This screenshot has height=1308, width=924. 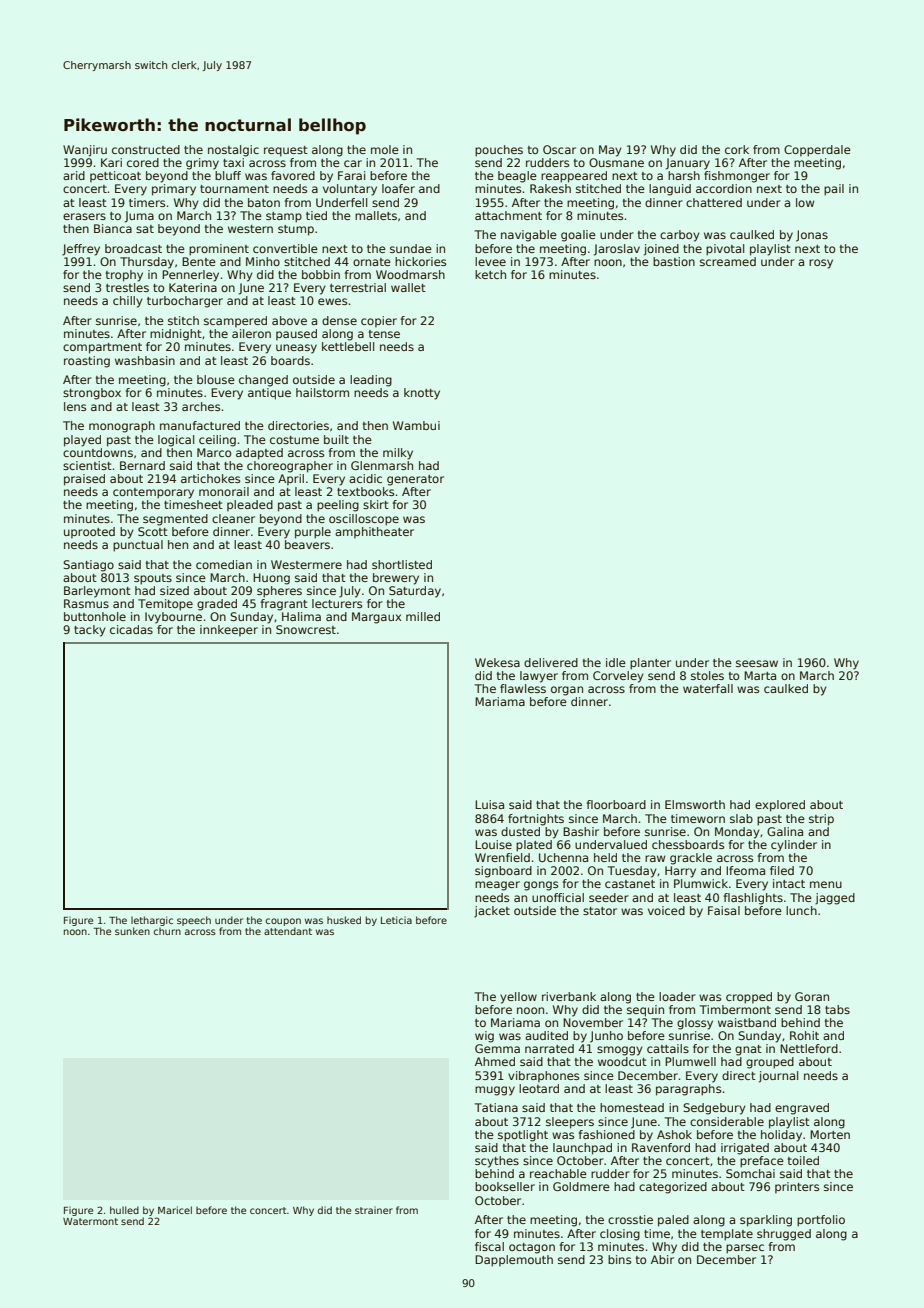 I want to click on Wanjiru, so click(x=85, y=151).
